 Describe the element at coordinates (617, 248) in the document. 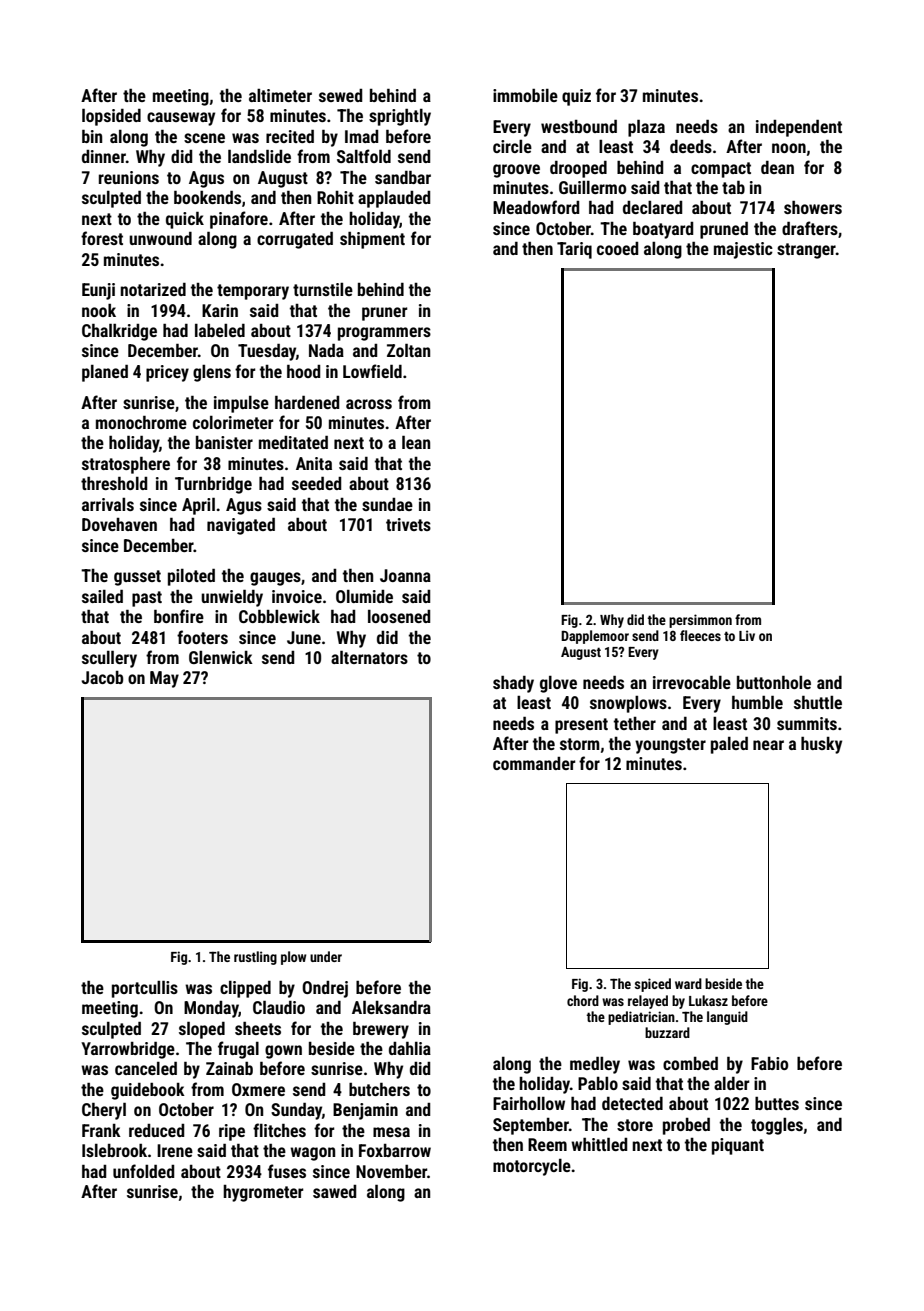

I see `cooed` at that location.
